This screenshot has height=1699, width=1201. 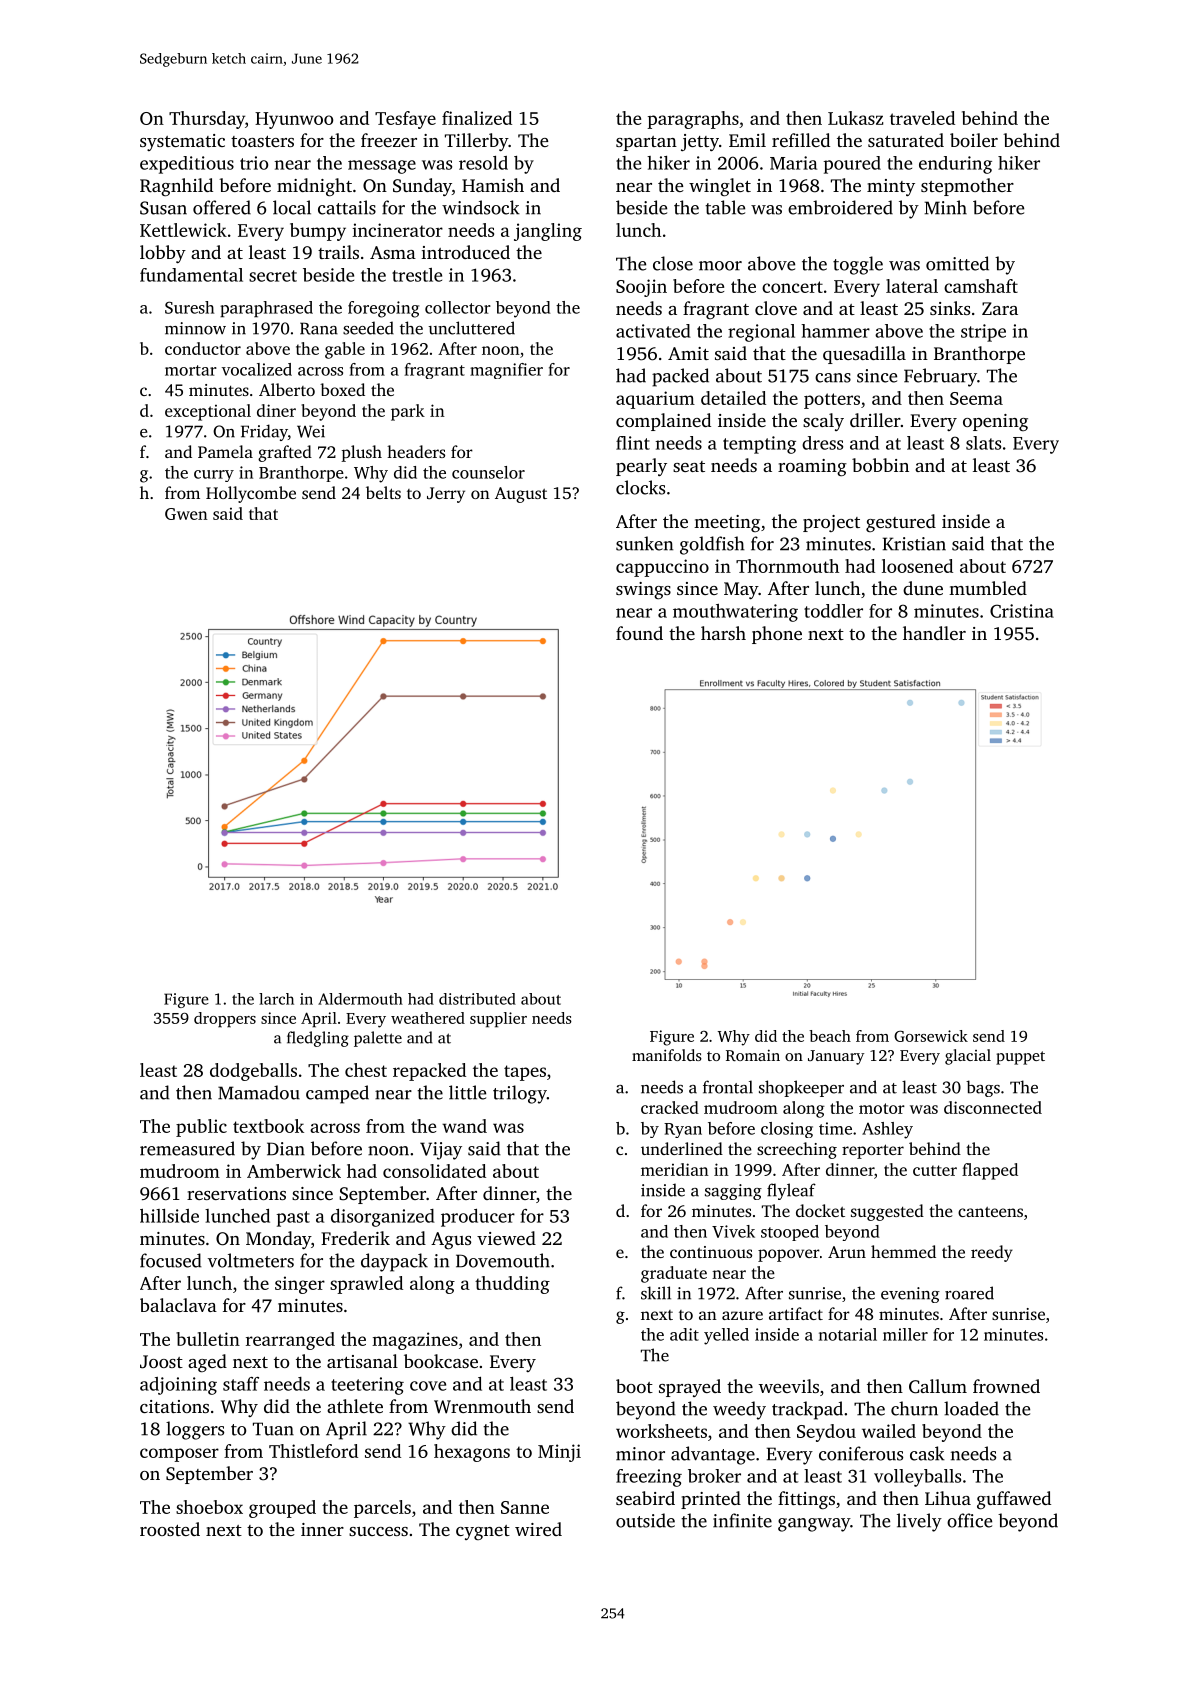 I want to click on spartan, so click(x=646, y=143).
